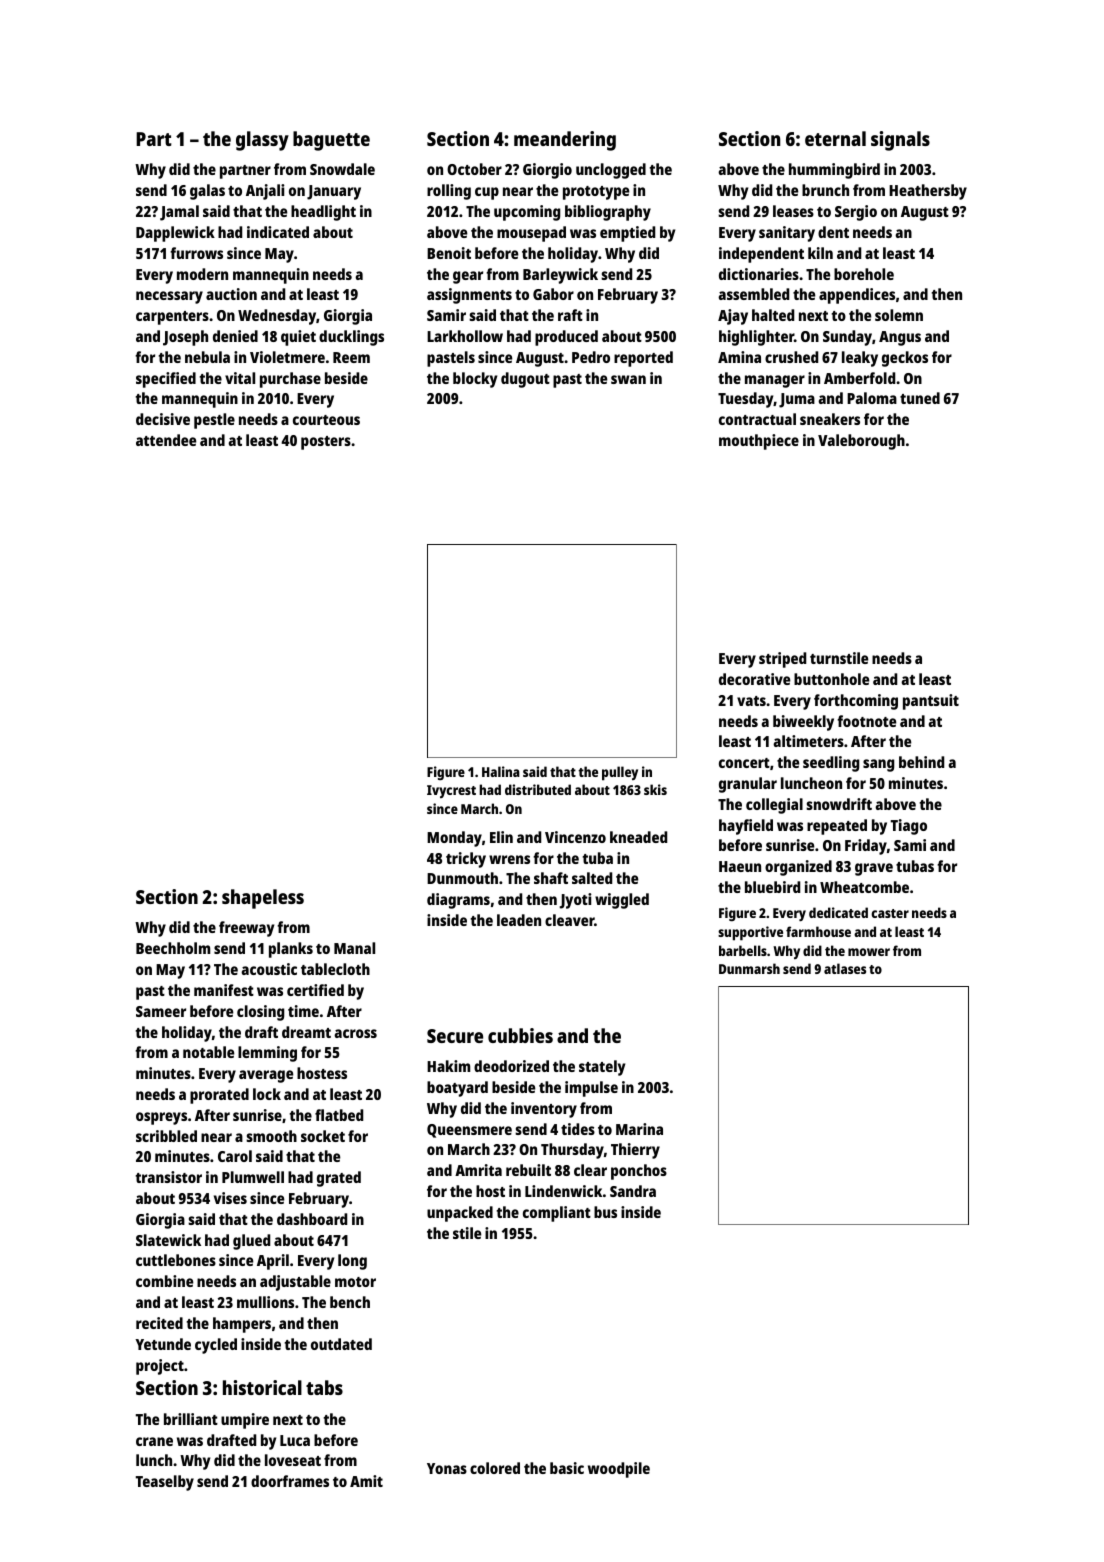  Describe the element at coordinates (179, 213) in the page. I see `Jamal` at that location.
